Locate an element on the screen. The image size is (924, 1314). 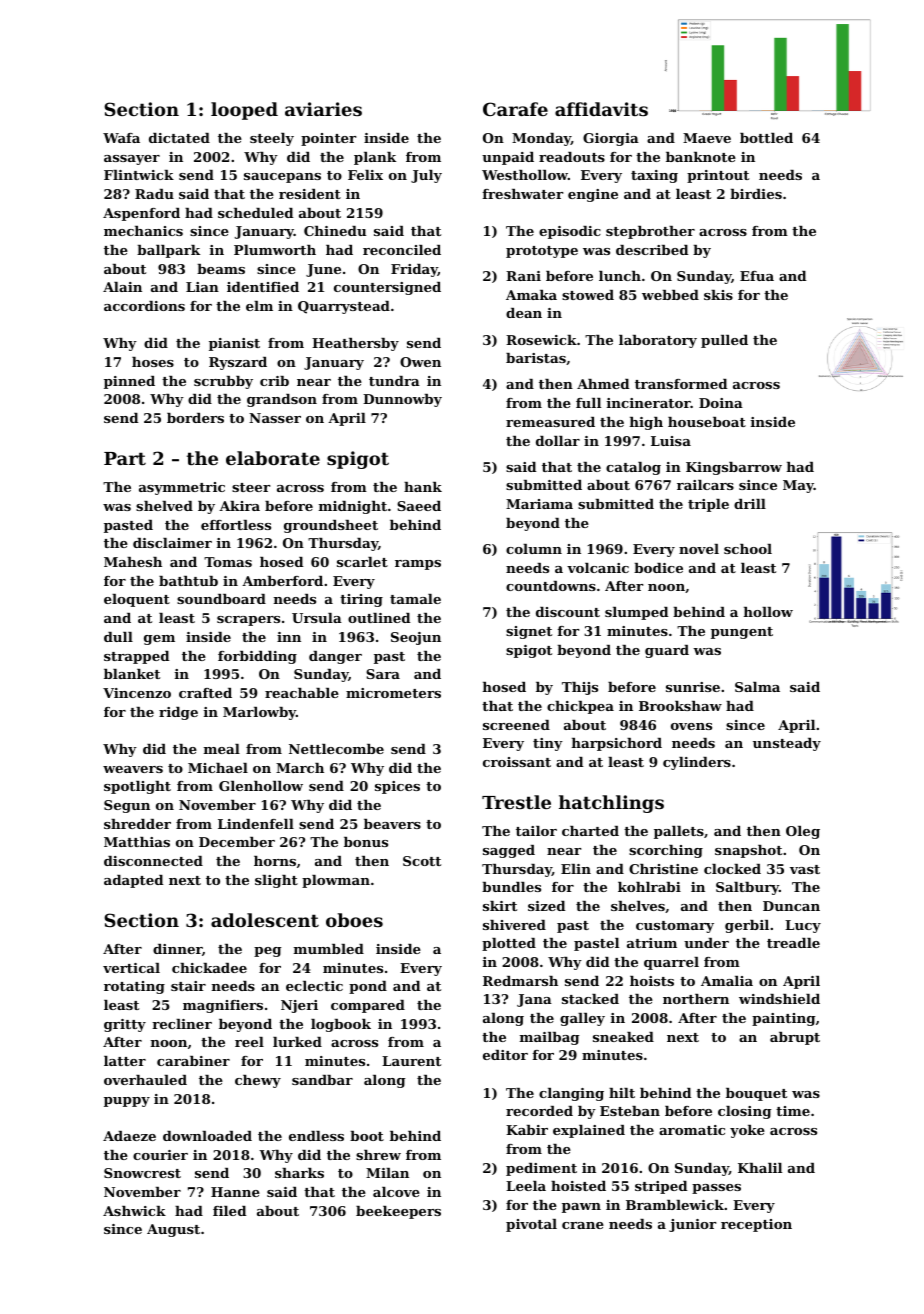
Mahesh is located at coordinates (133, 562).
